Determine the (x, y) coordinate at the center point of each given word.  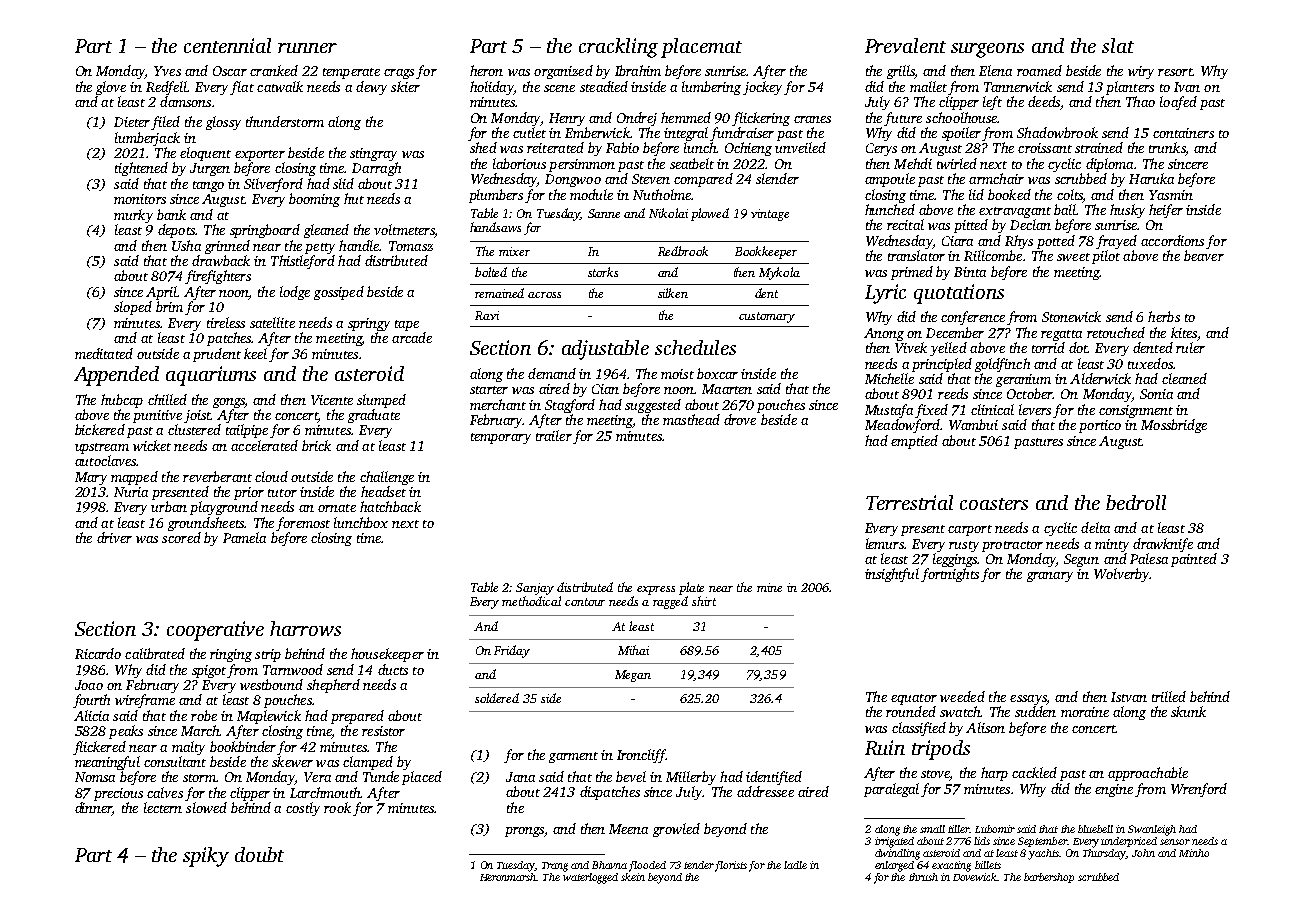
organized (563, 72)
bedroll (1136, 502)
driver (114, 537)
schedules (695, 347)
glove (111, 88)
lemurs (885, 543)
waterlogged (590, 878)
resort (1175, 72)
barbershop (1049, 878)
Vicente (332, 400)
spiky (206, 857)
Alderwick (1100, 378)
